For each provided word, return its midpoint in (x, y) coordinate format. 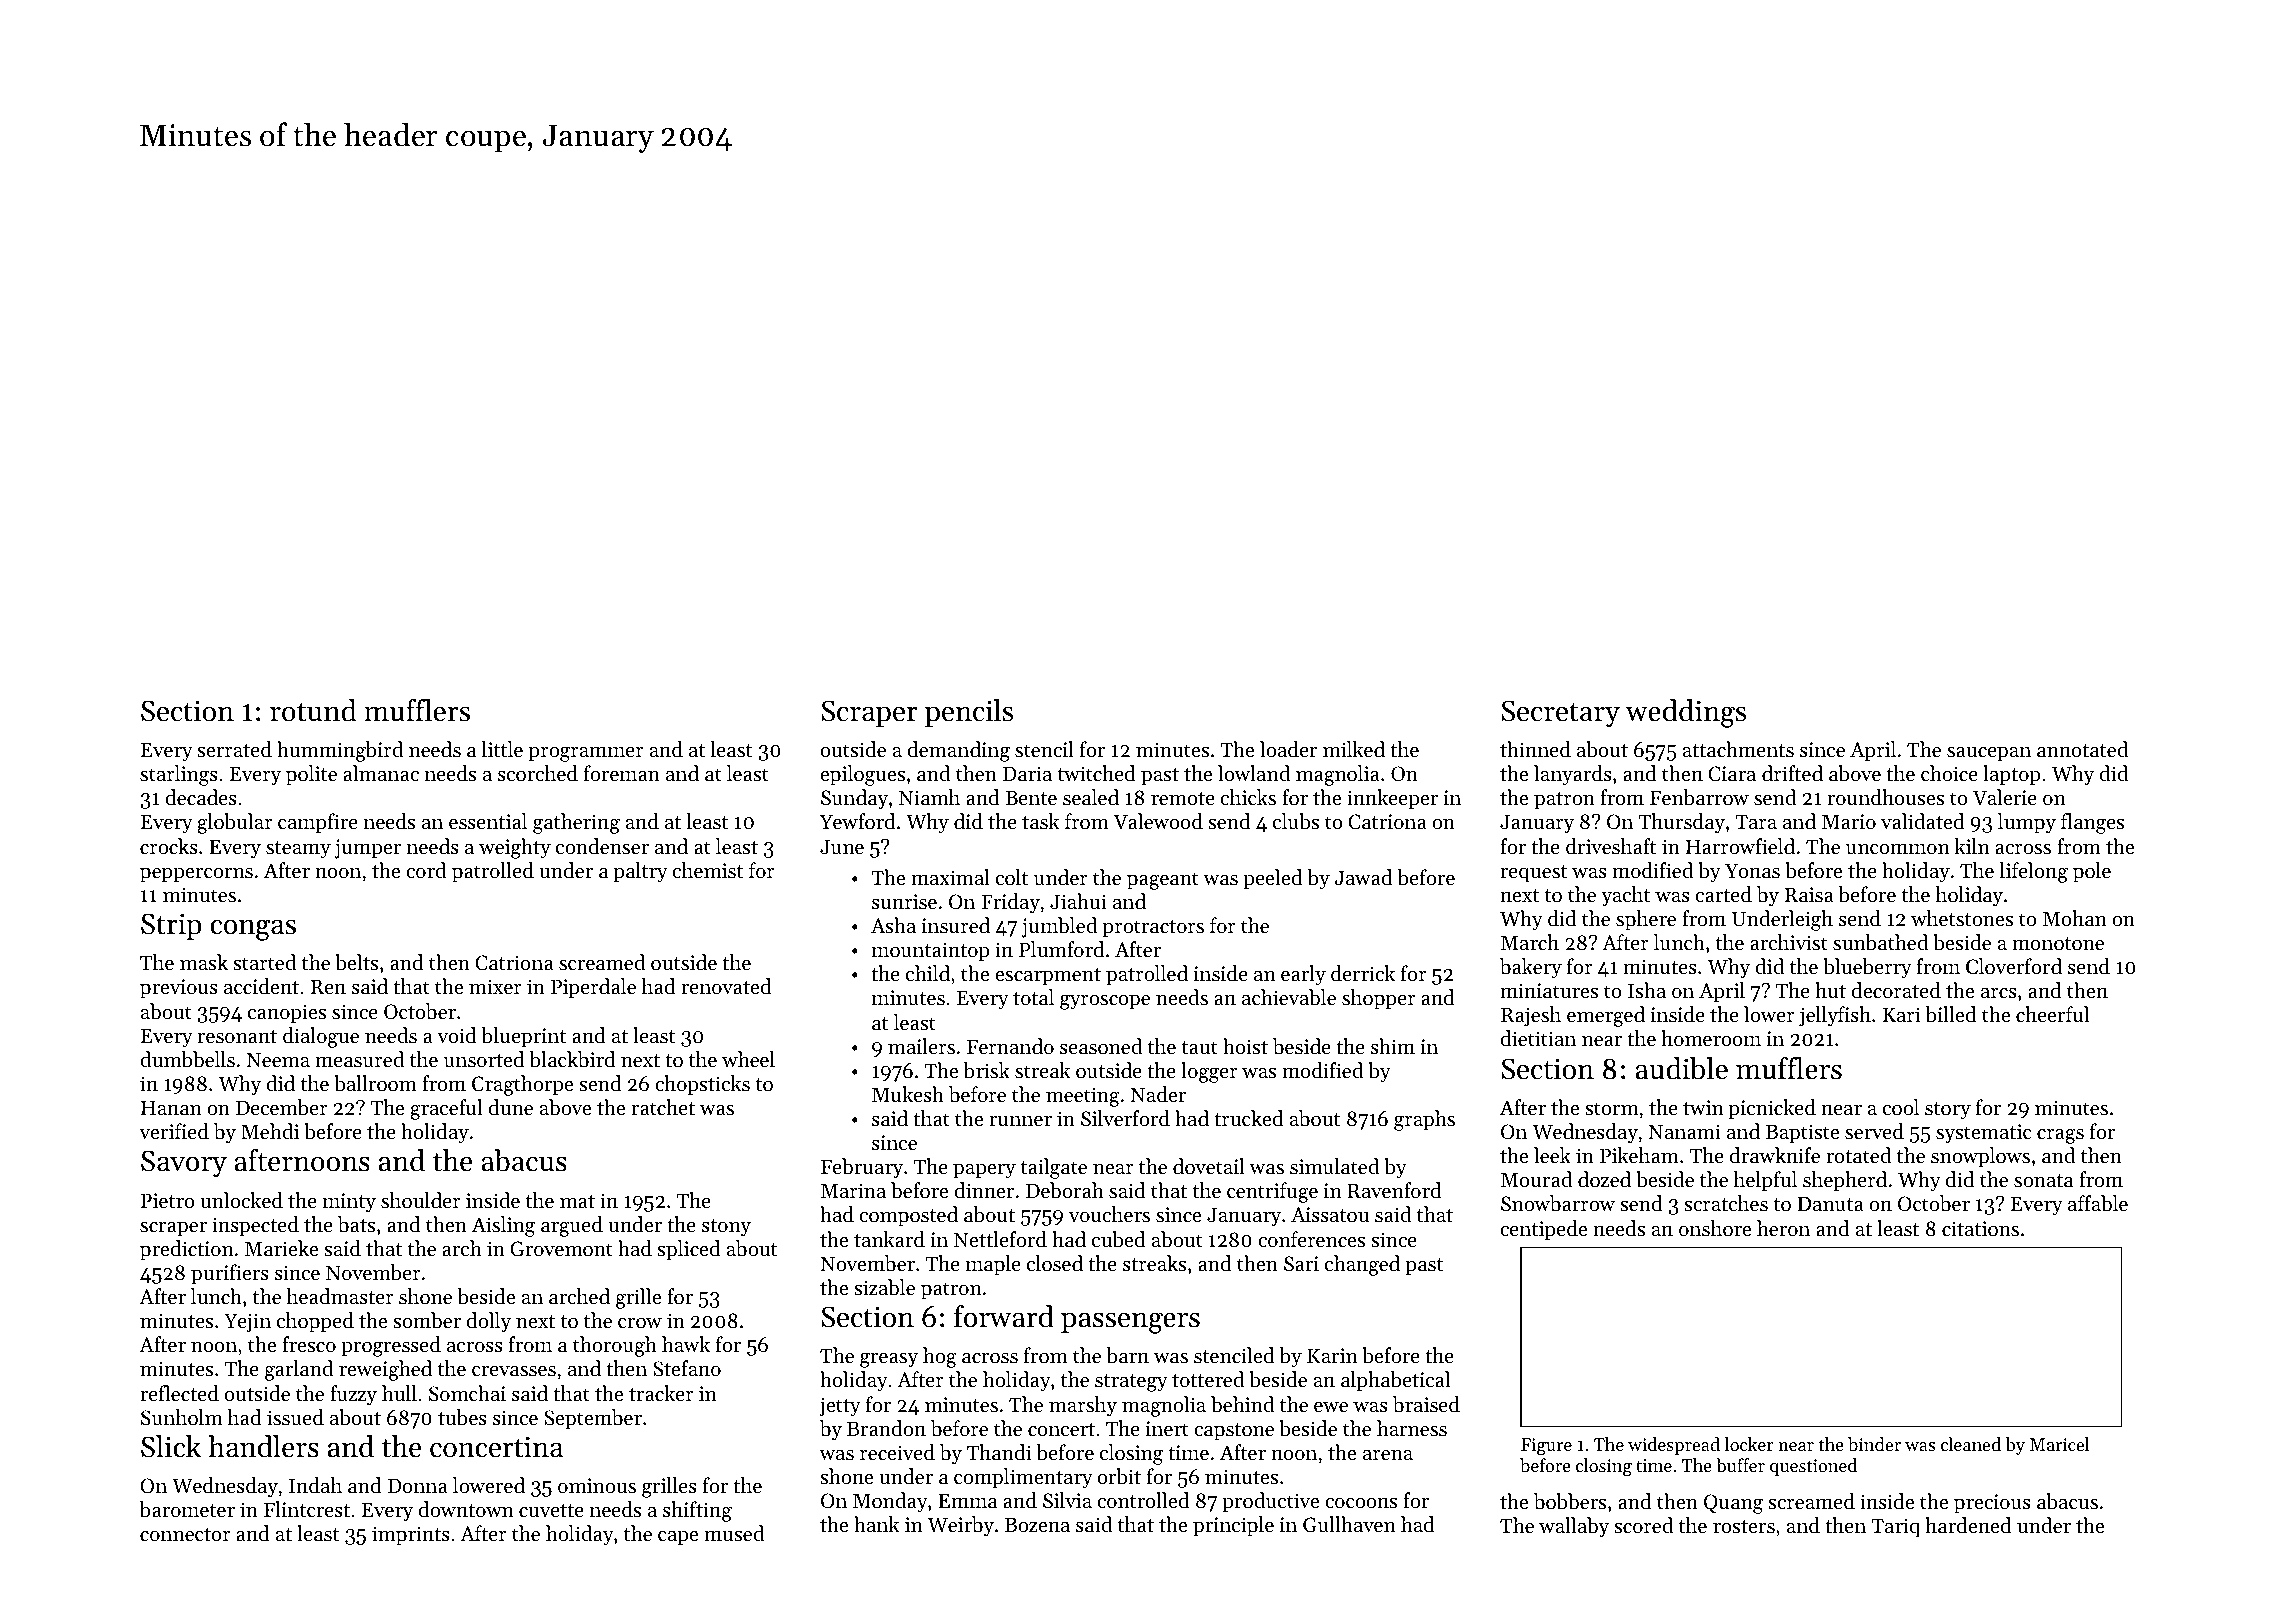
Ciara (1732, 774)
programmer (586, 754)
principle (1233, 1526)
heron (1783, 1228)
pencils (969, 713)
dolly (489, 1322)
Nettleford (1000, 1239)
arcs (1999, 993)
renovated (726, 986)
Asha (893, 925)
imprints (411, 1536)
